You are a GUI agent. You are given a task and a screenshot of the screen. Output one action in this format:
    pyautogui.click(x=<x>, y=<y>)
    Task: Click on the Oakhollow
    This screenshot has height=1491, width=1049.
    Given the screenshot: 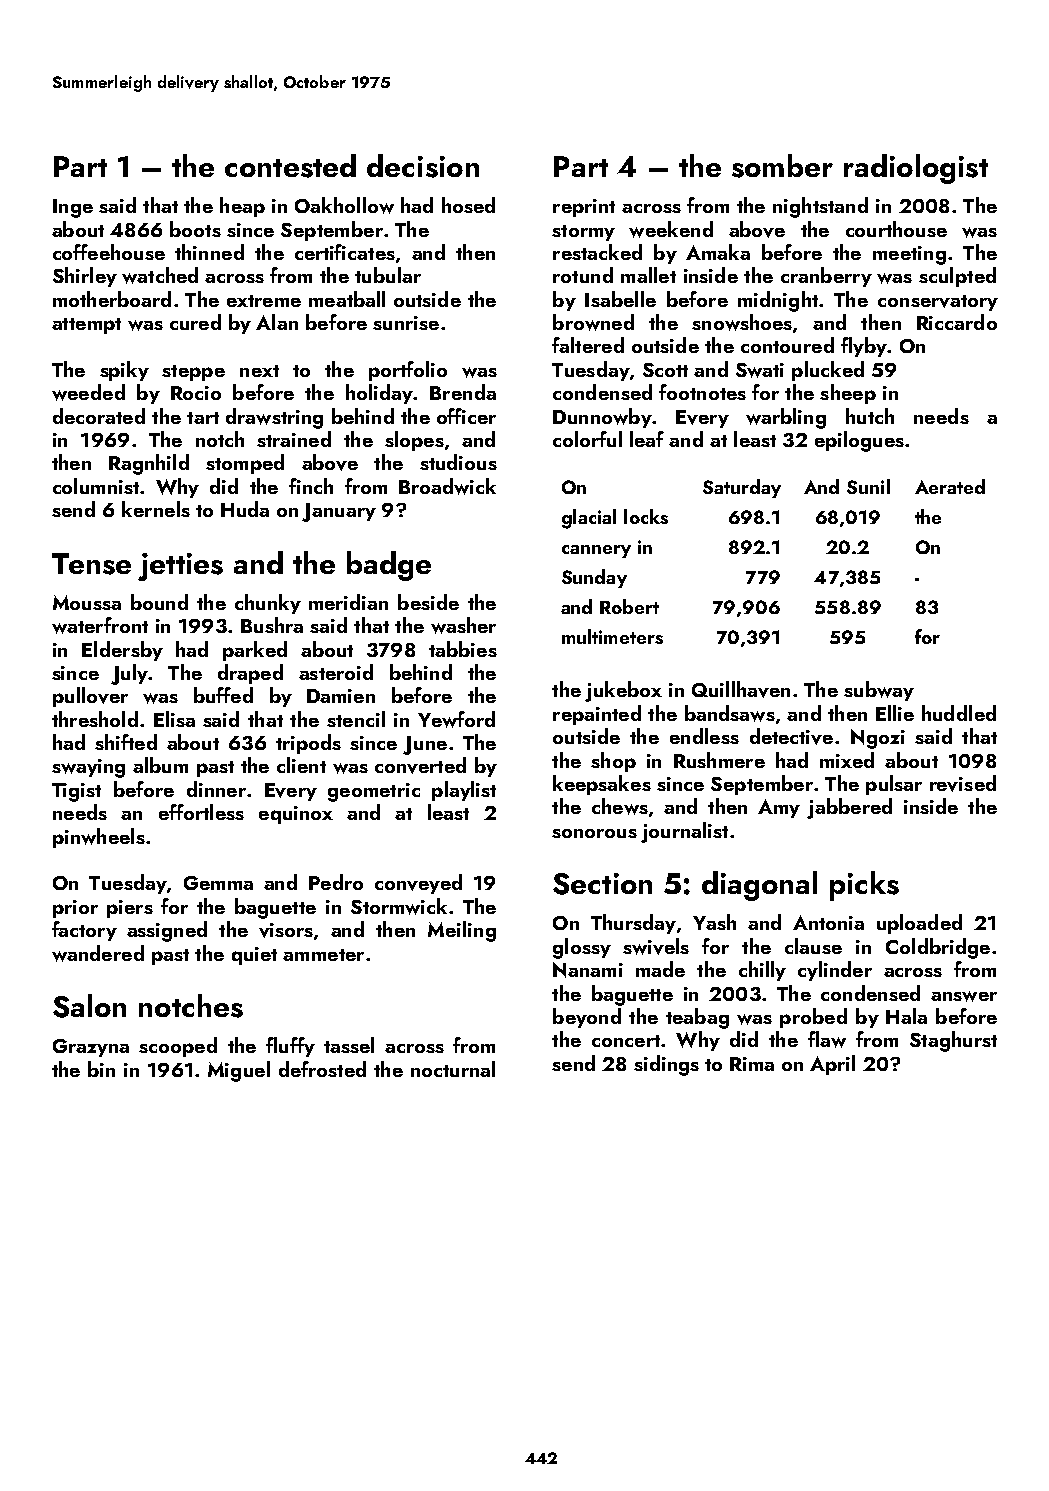 What is the action you would take?
    pyautogui.click(x=344, y=205)
